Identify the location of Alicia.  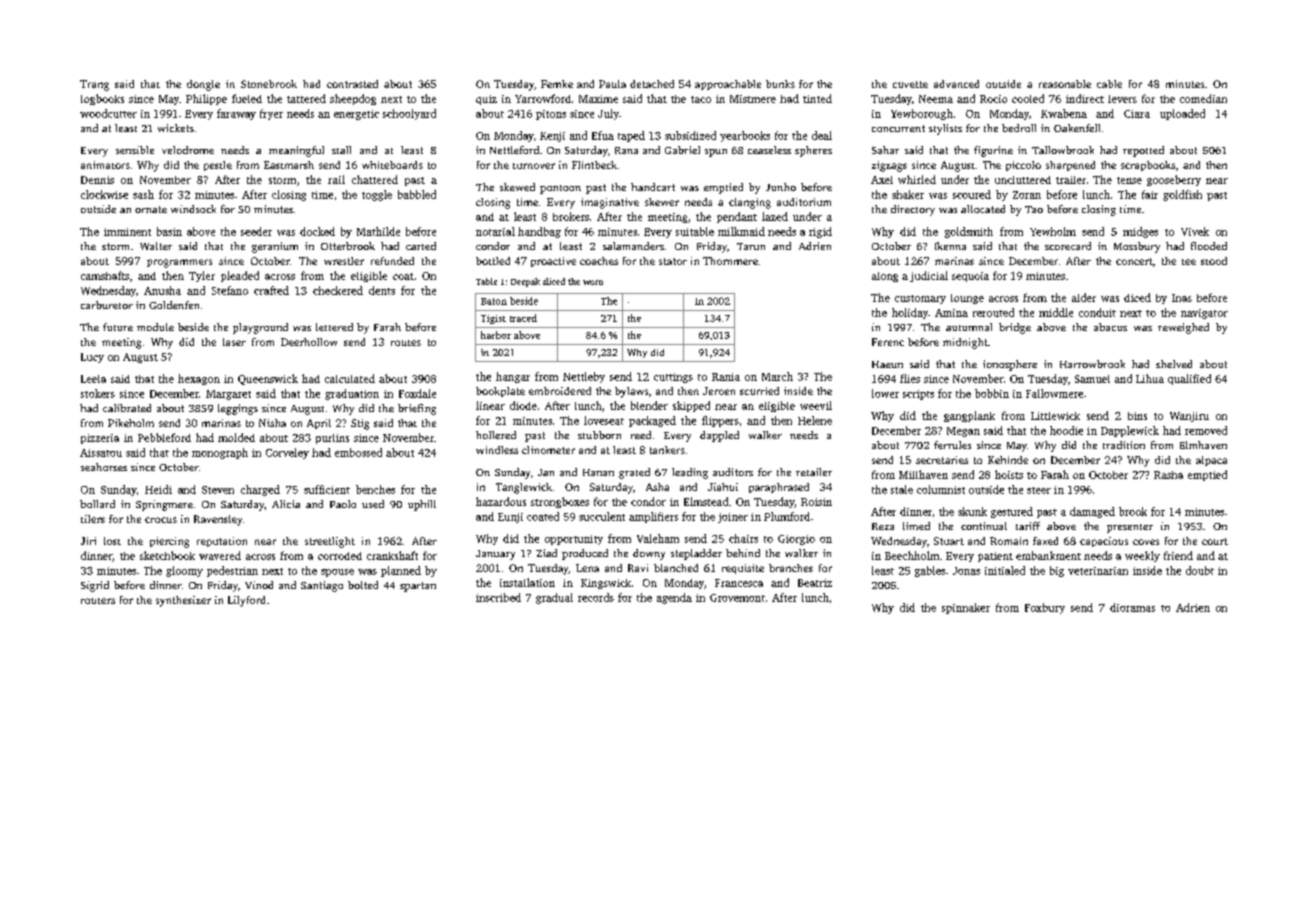
(286, 504).
